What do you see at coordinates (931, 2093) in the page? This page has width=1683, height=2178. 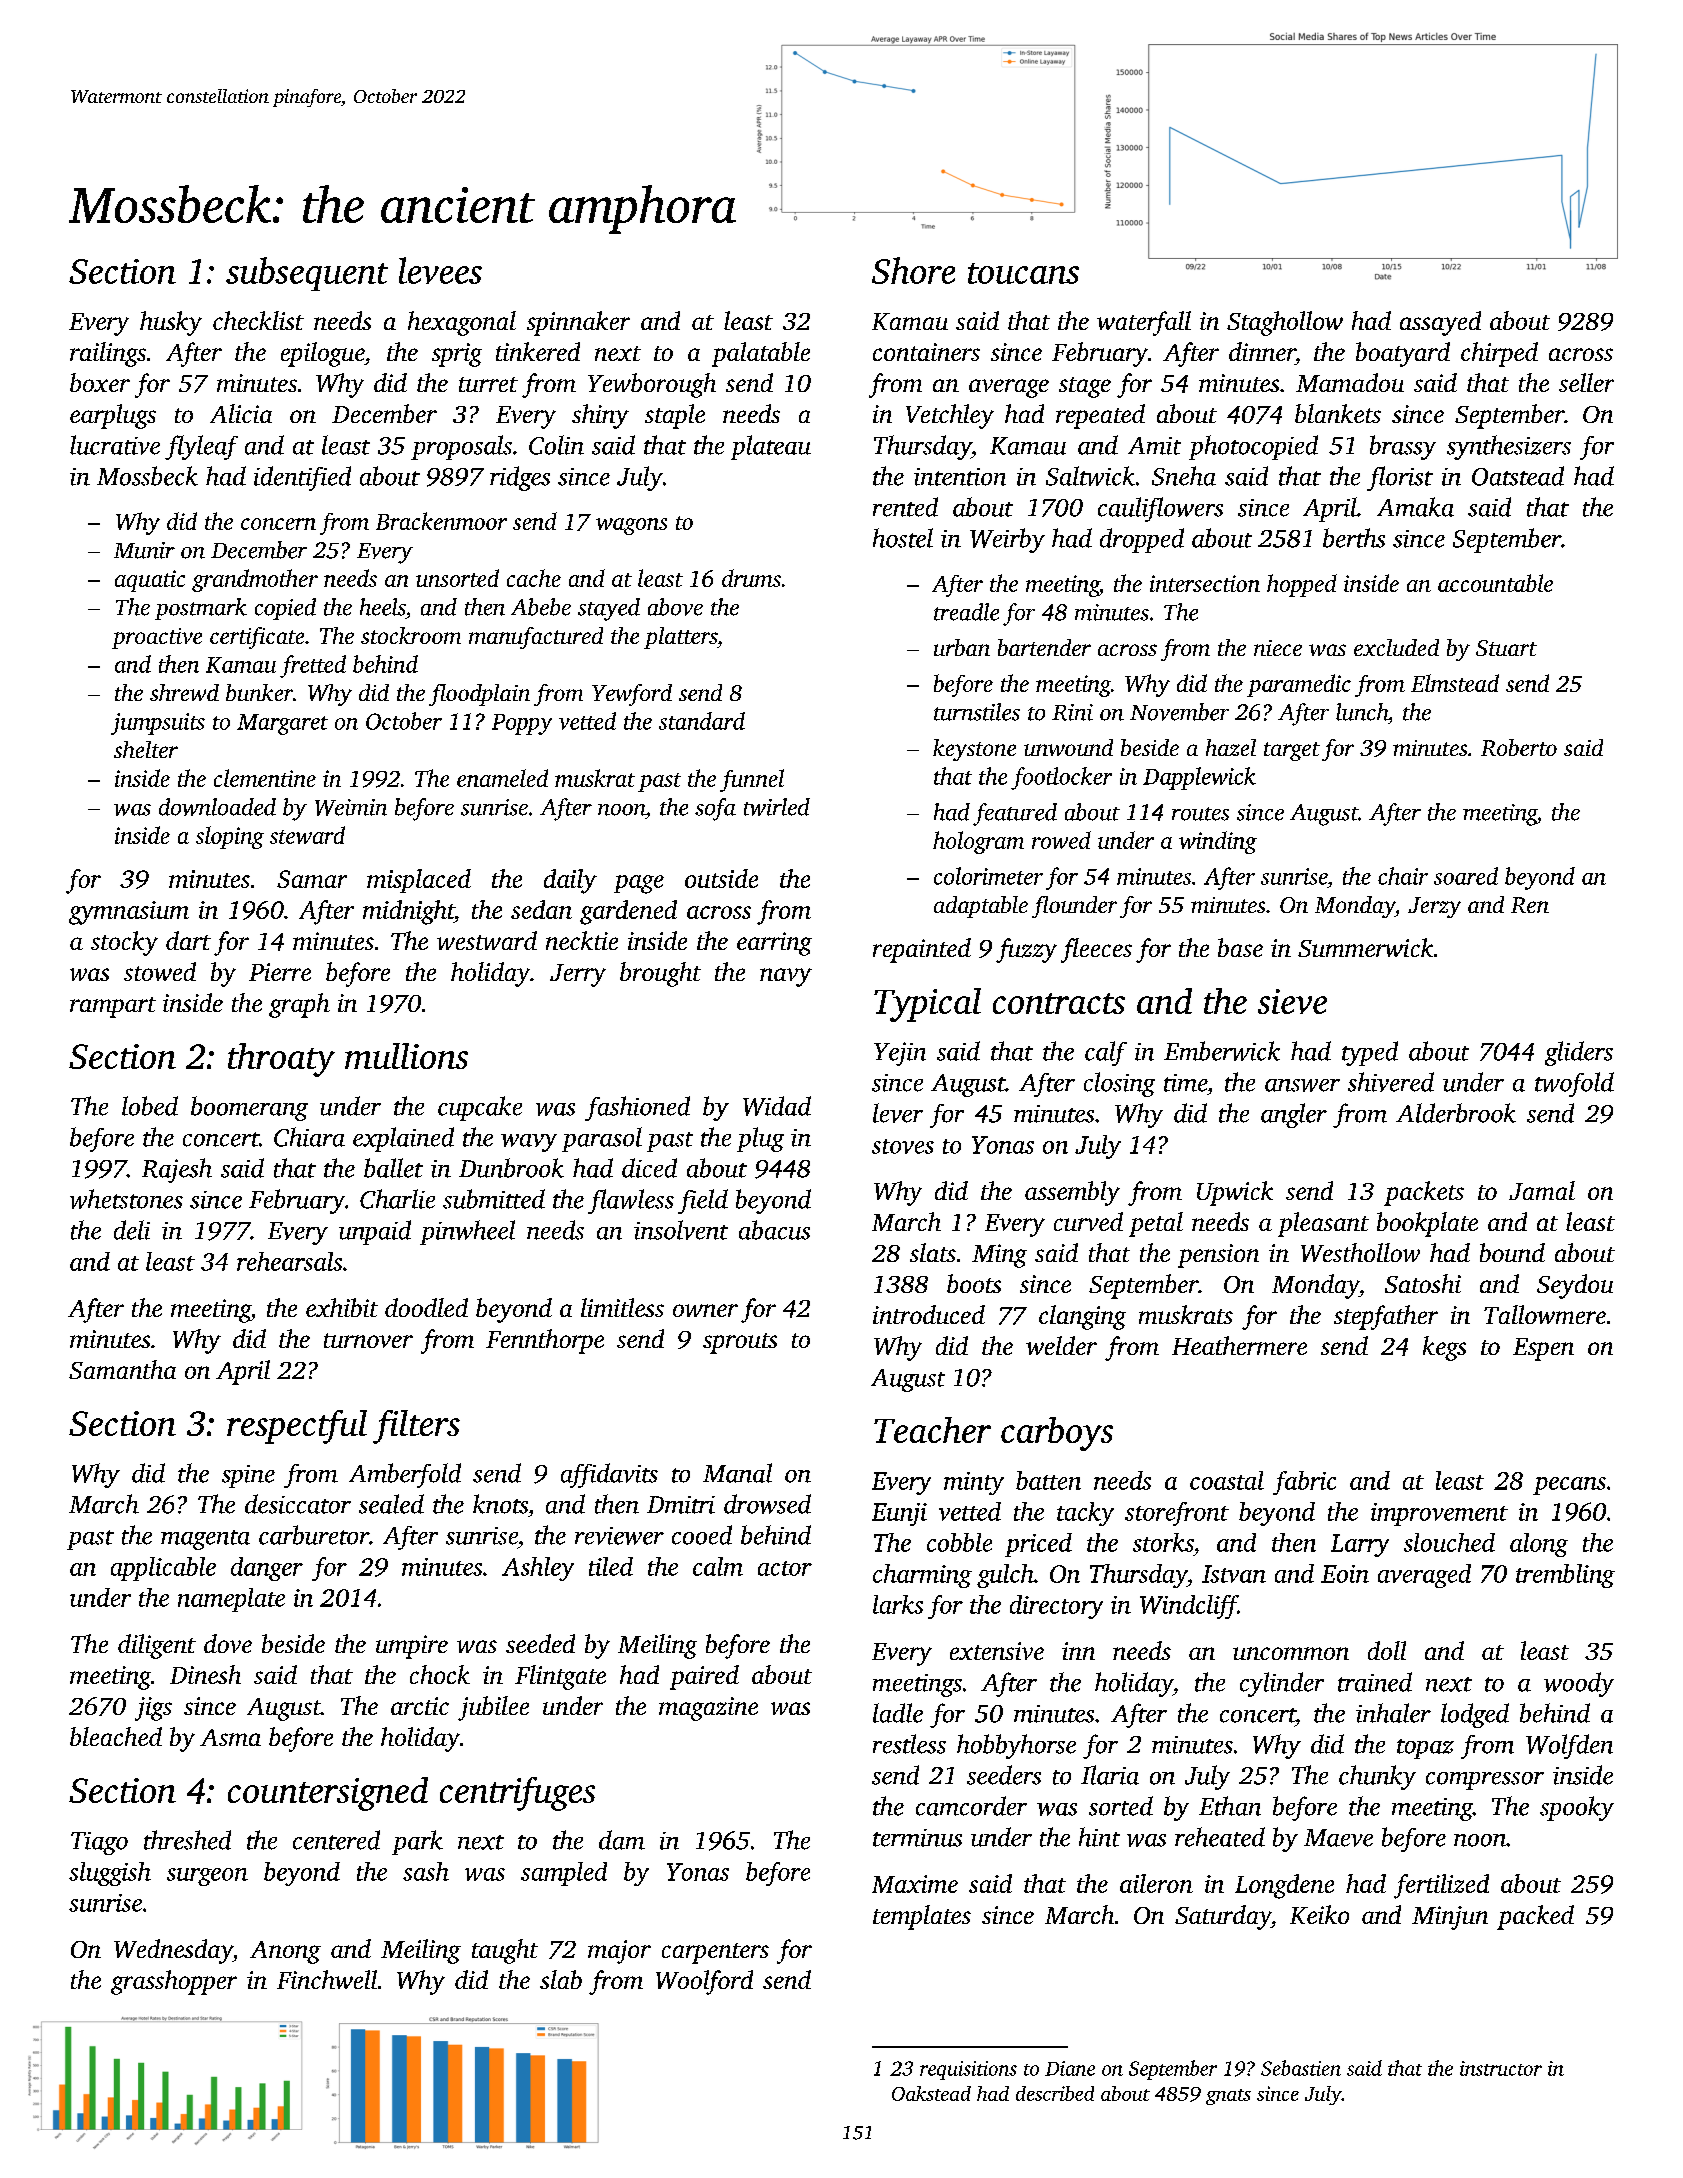 I see `Oakstead` at bounding box center [931, 2093].
